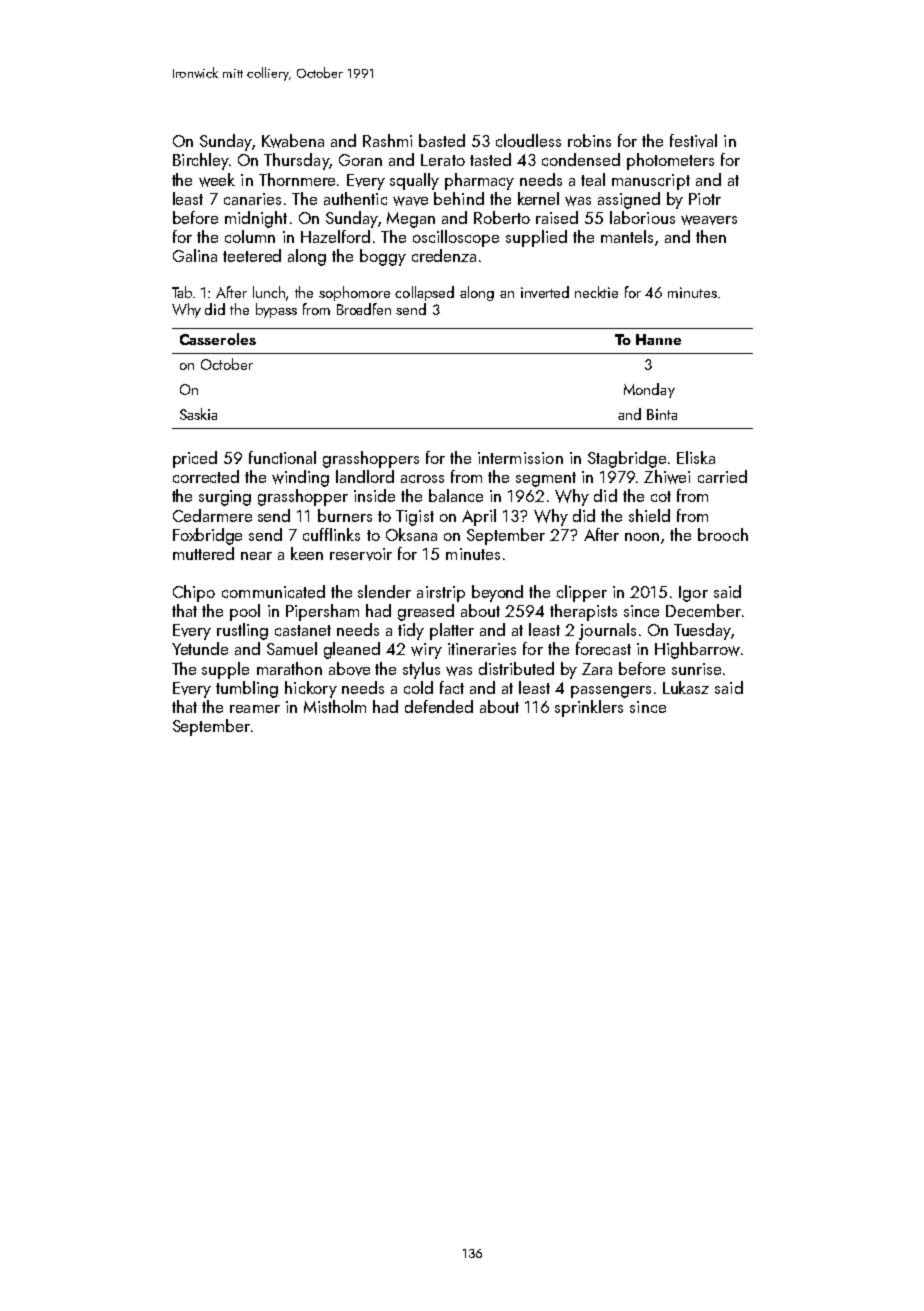 The height and width of the screenshot is (1311, 924). What do you see at coordinates (649, 515) in the screenshot?
I see `shield` at bounding box center [649, 515].
